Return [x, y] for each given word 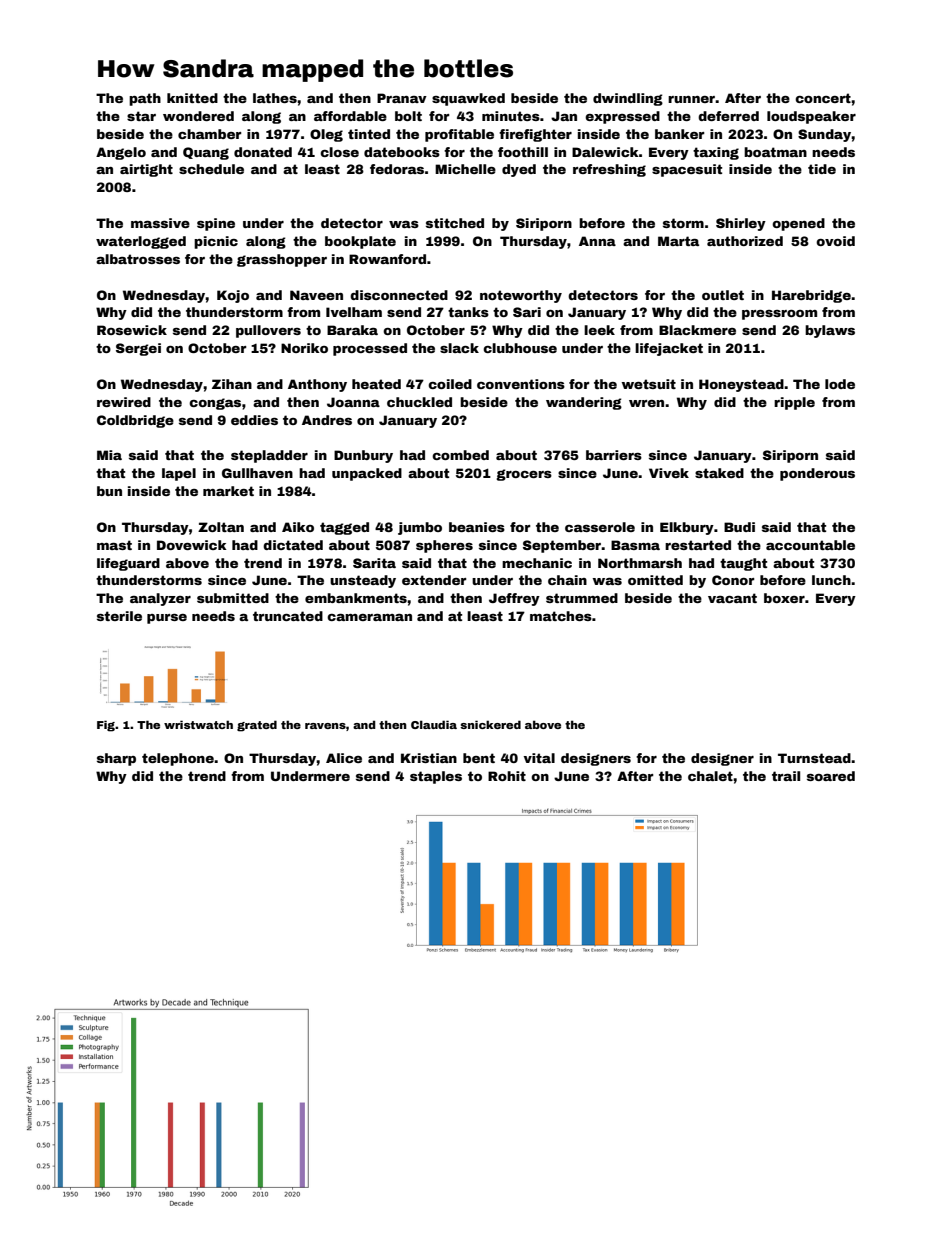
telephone [178, 759]
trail [786, 776]
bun [109, 491]
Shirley [741, 224]
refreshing [609, 170]
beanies [477, 527]
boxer [784, 598]
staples [436, 777]
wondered [198, 116]
